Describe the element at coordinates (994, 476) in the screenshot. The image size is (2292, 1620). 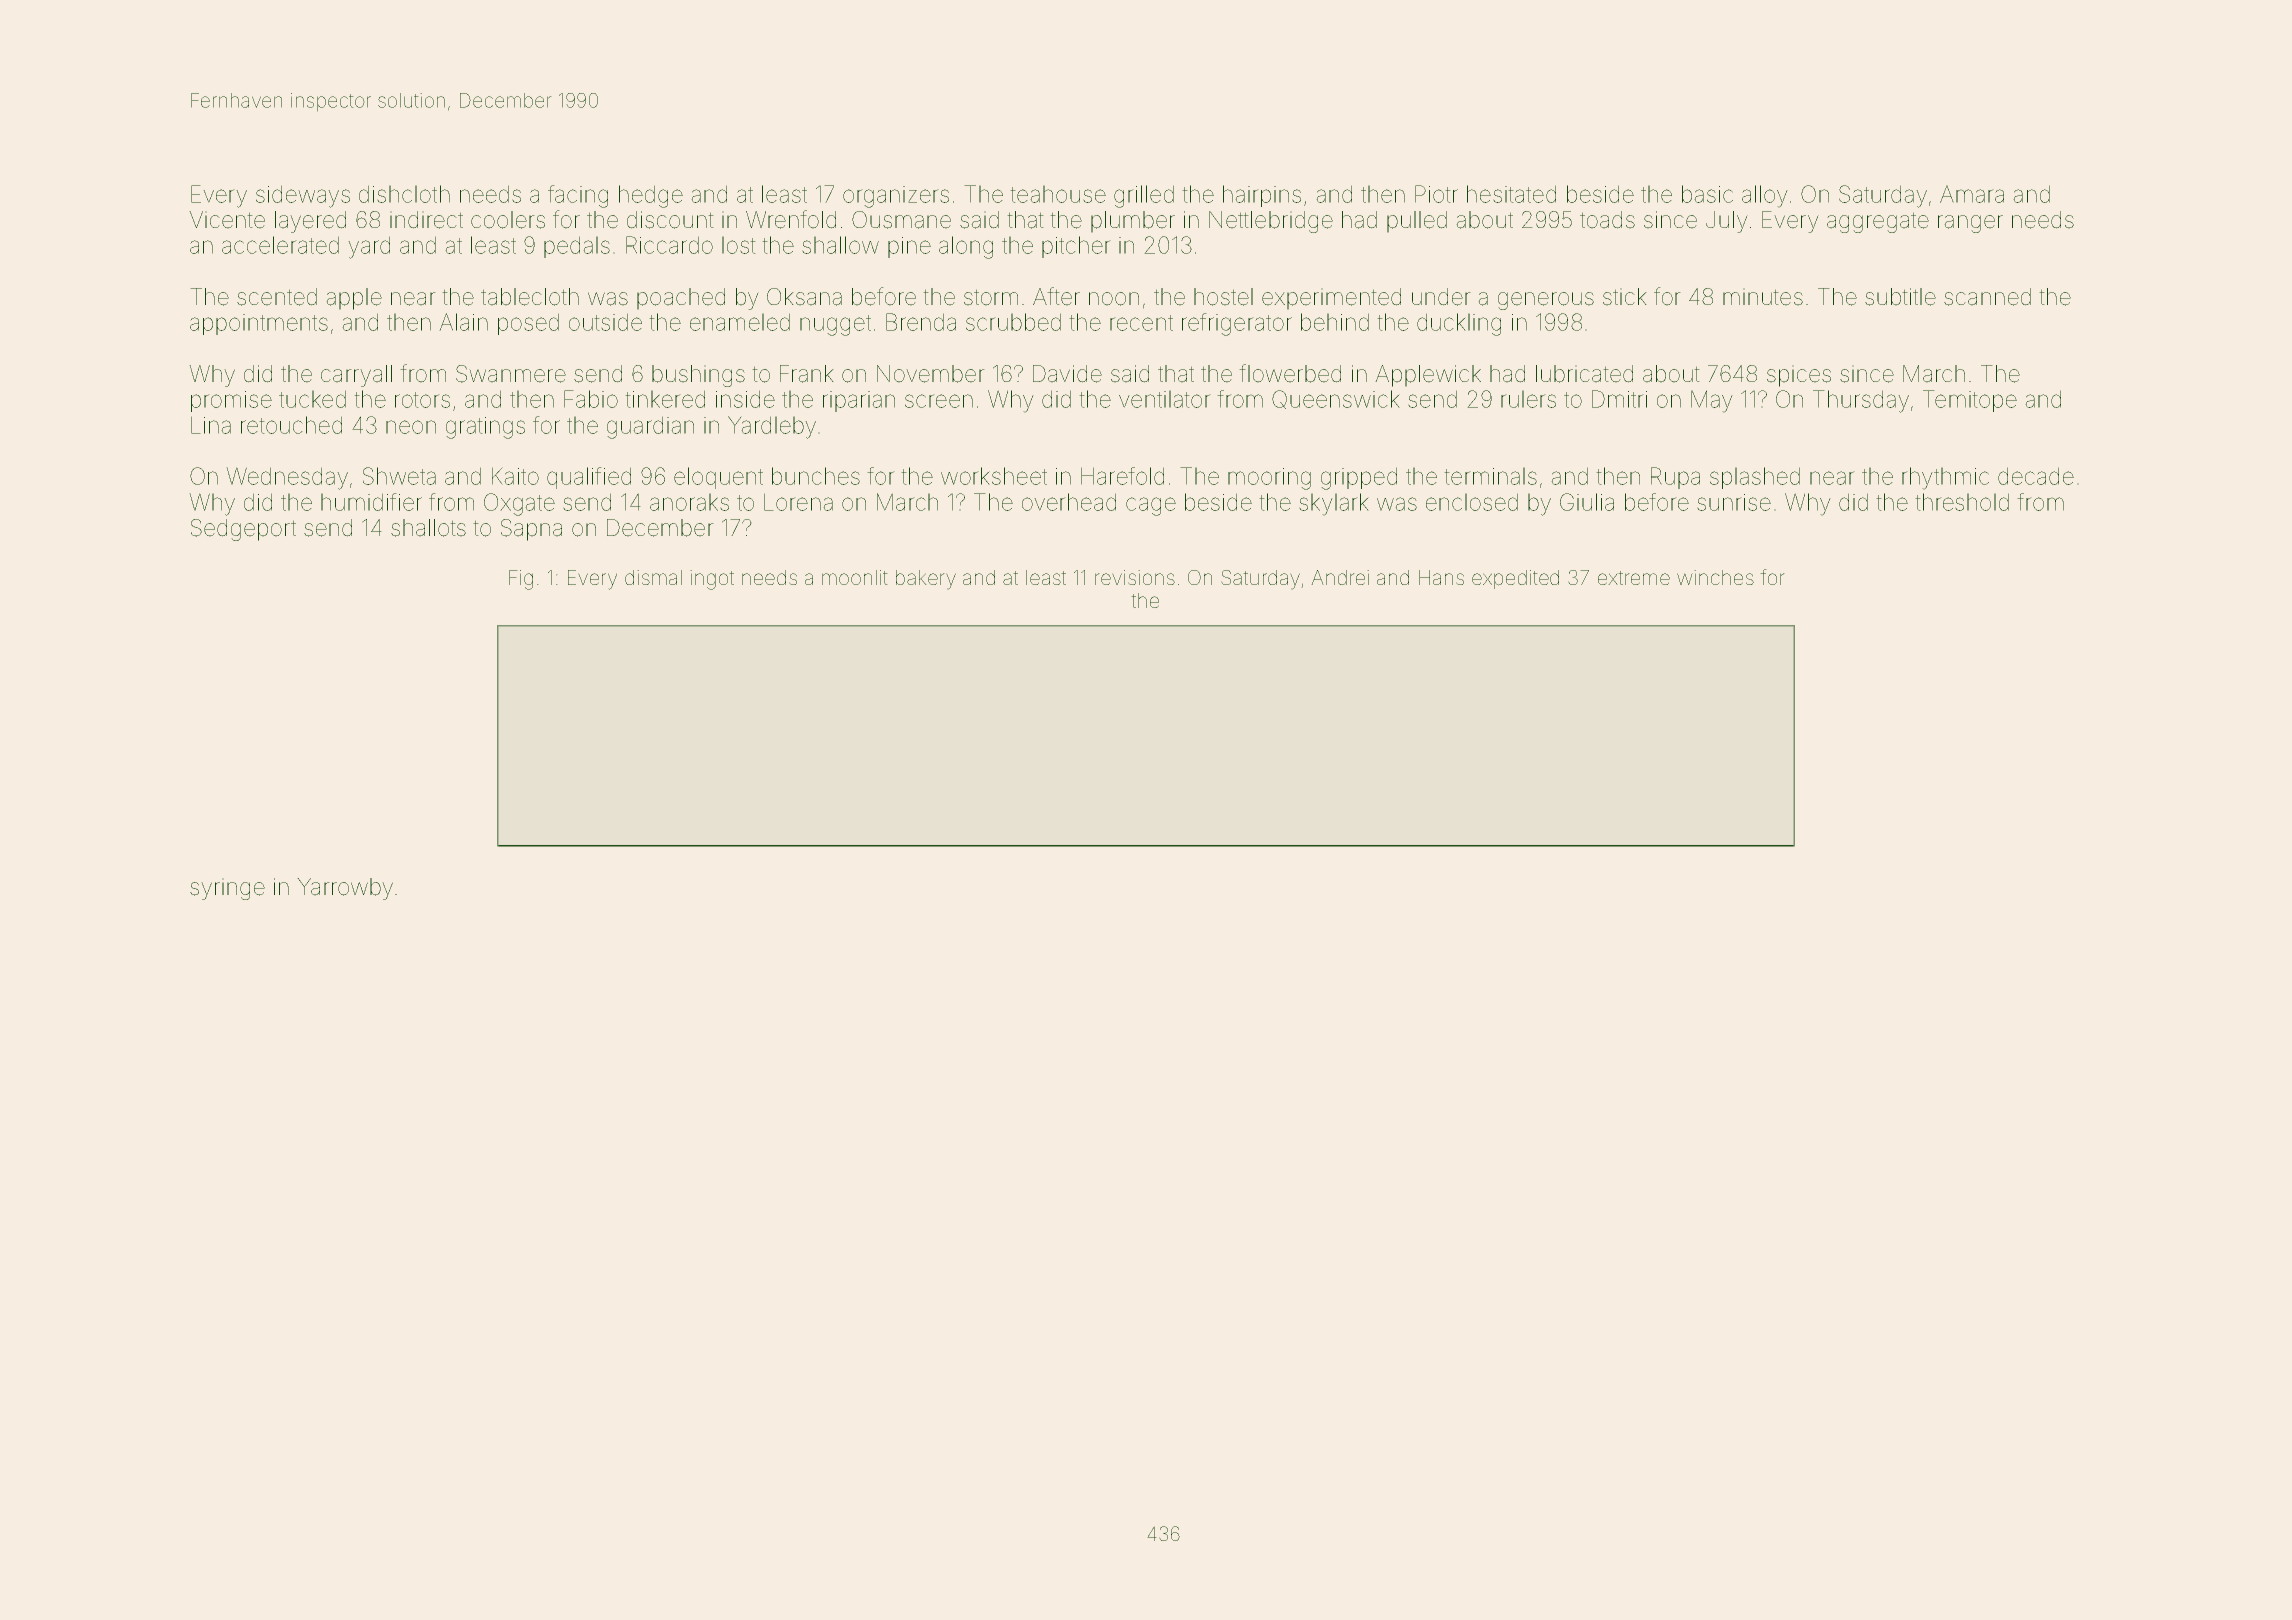
I see `worksheet` at that location.
